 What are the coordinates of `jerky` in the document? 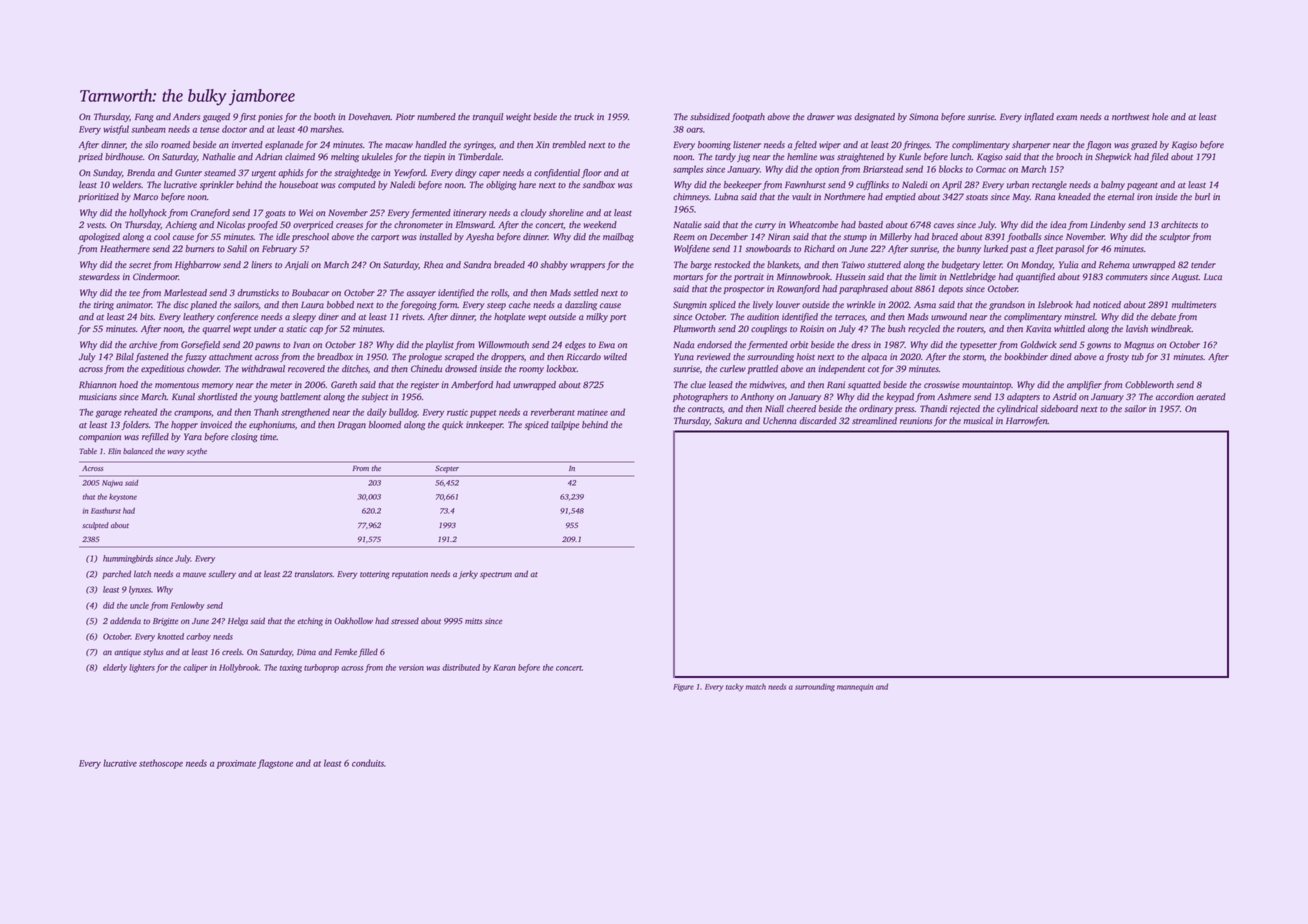 It's located at (468, 574).
